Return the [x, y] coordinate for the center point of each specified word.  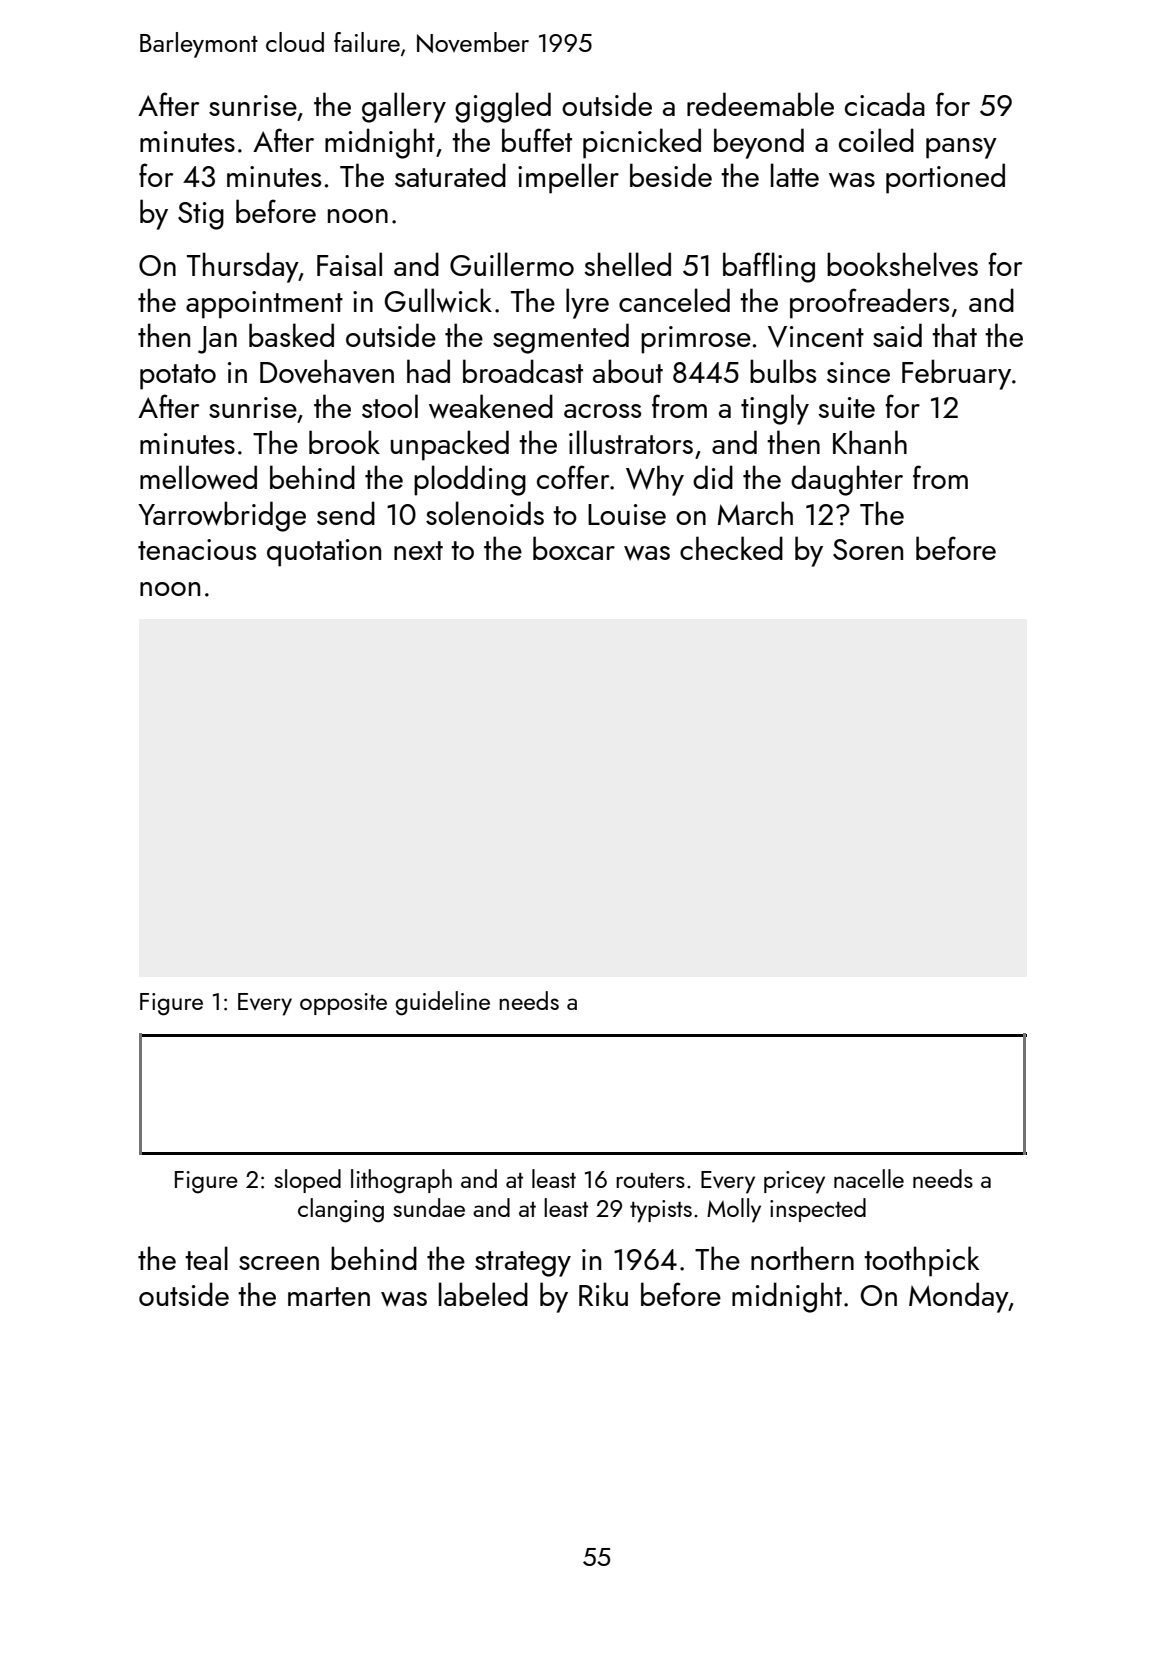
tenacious [197, 549]
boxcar [574, 548]
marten [329, 1296]
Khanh [870, 442]
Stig [201, 216]
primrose [696, 340]
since [858, 372]
